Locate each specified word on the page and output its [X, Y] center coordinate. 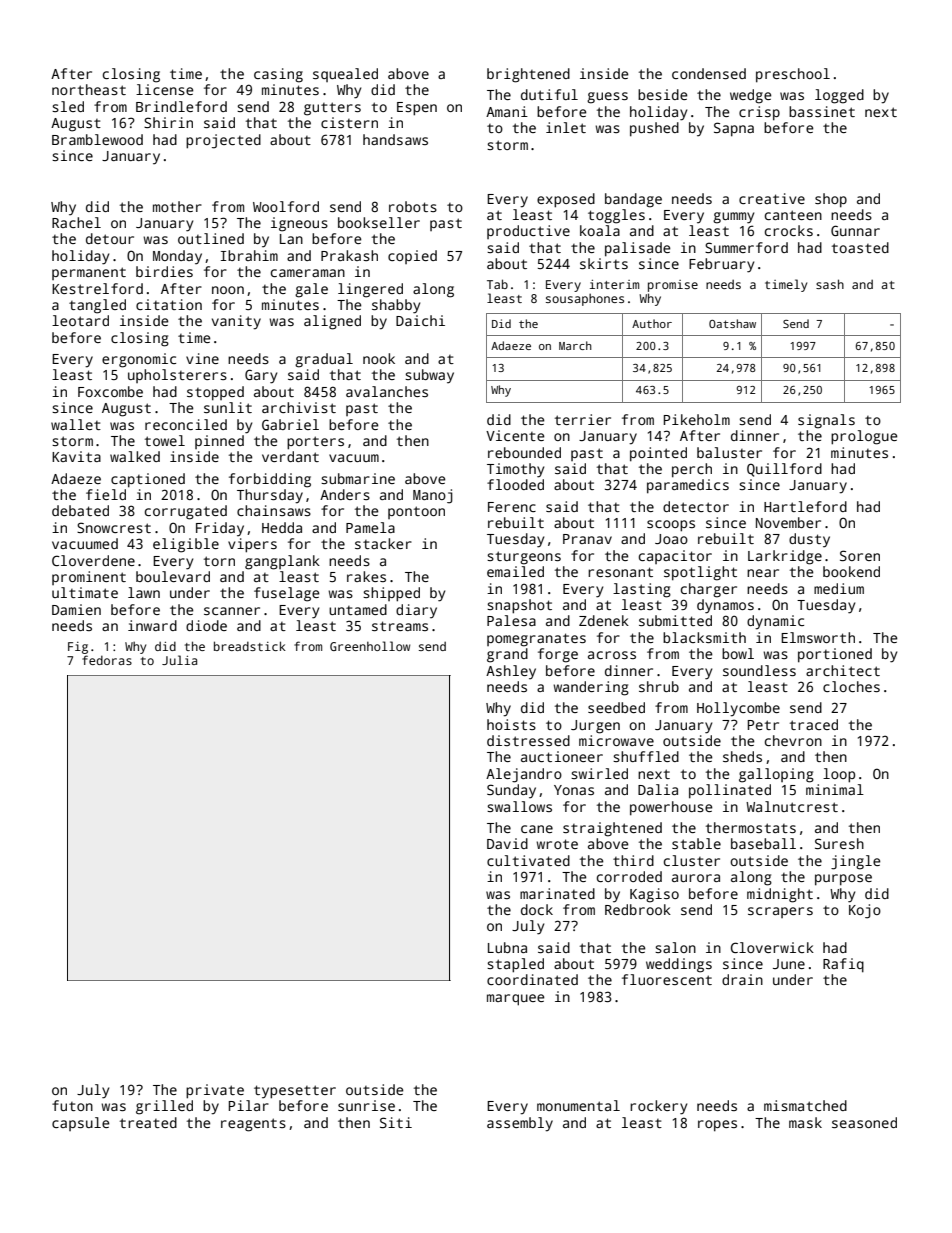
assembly [520, 1124]
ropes [717, 1126]
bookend [851, 571]
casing [278, 75]
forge [558, 655]
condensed [709, 73]
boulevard [173, 576]
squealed [345, 75]
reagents [253, 1125]
